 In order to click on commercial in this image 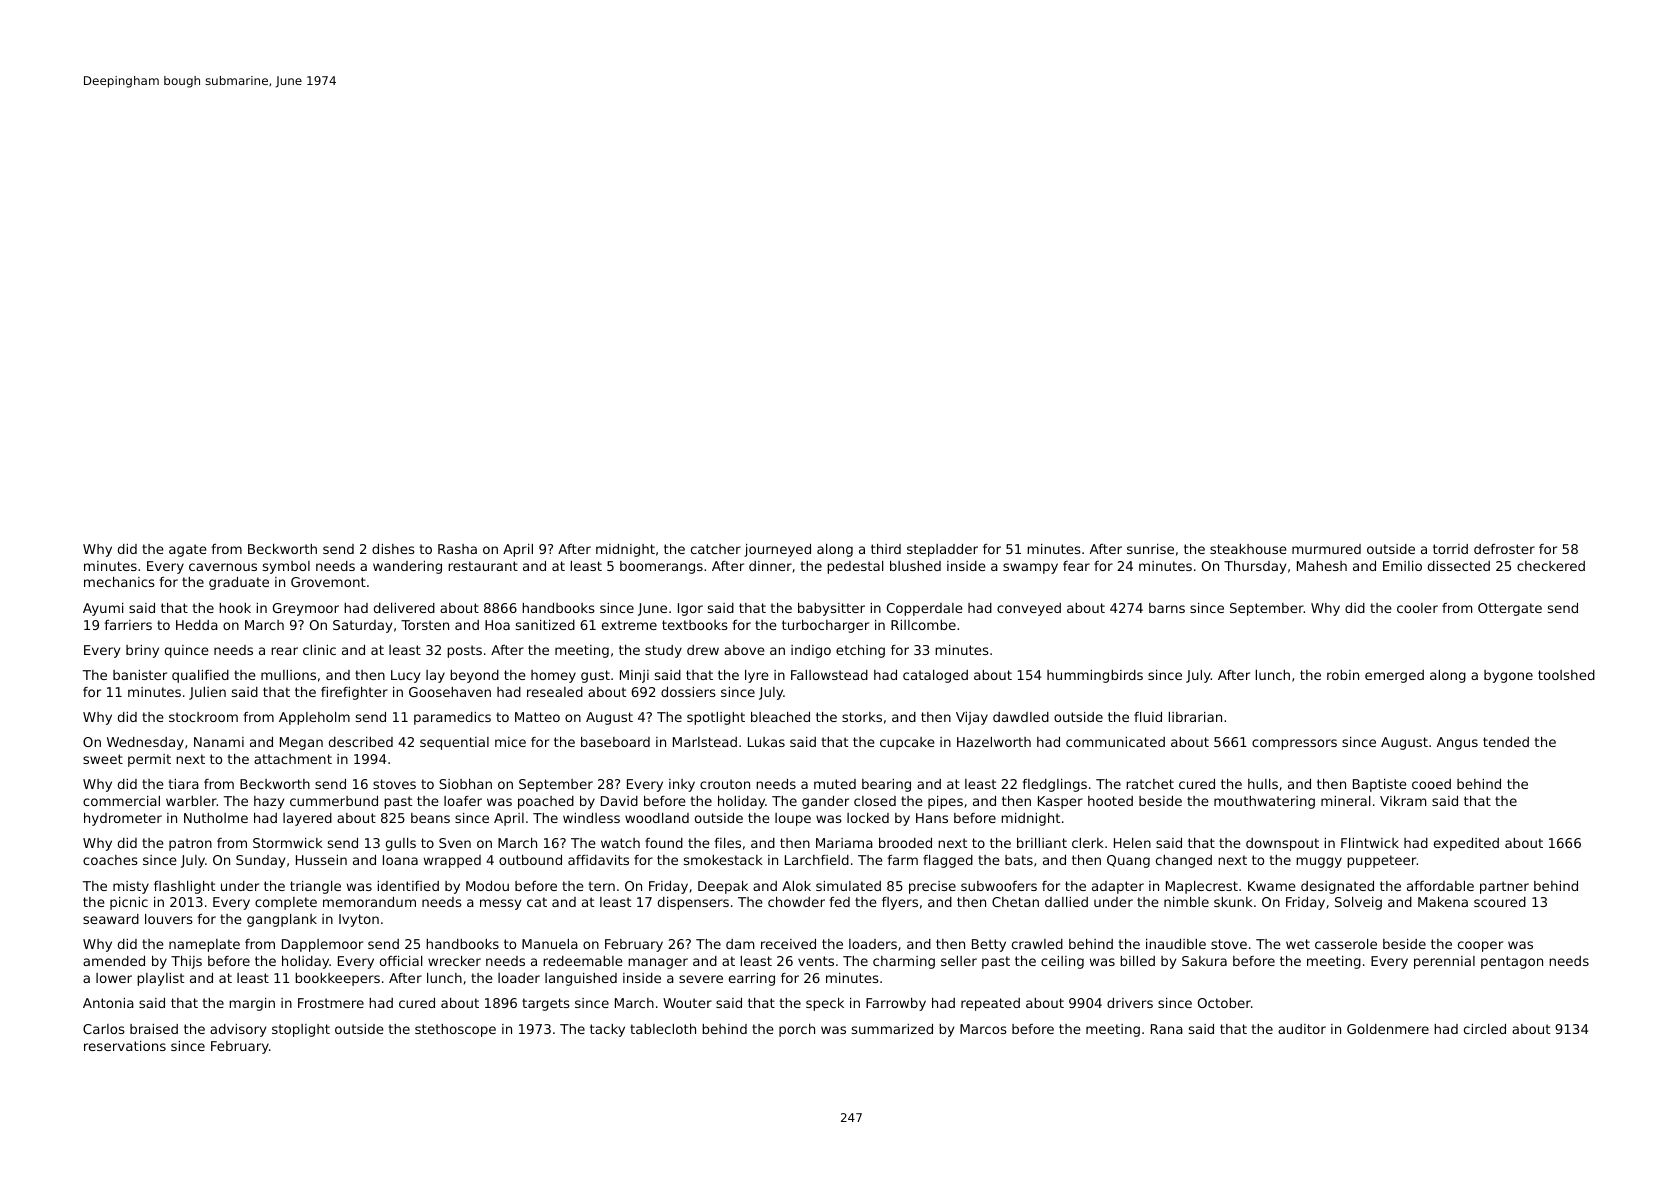, I will do `click(121, 801)`.
